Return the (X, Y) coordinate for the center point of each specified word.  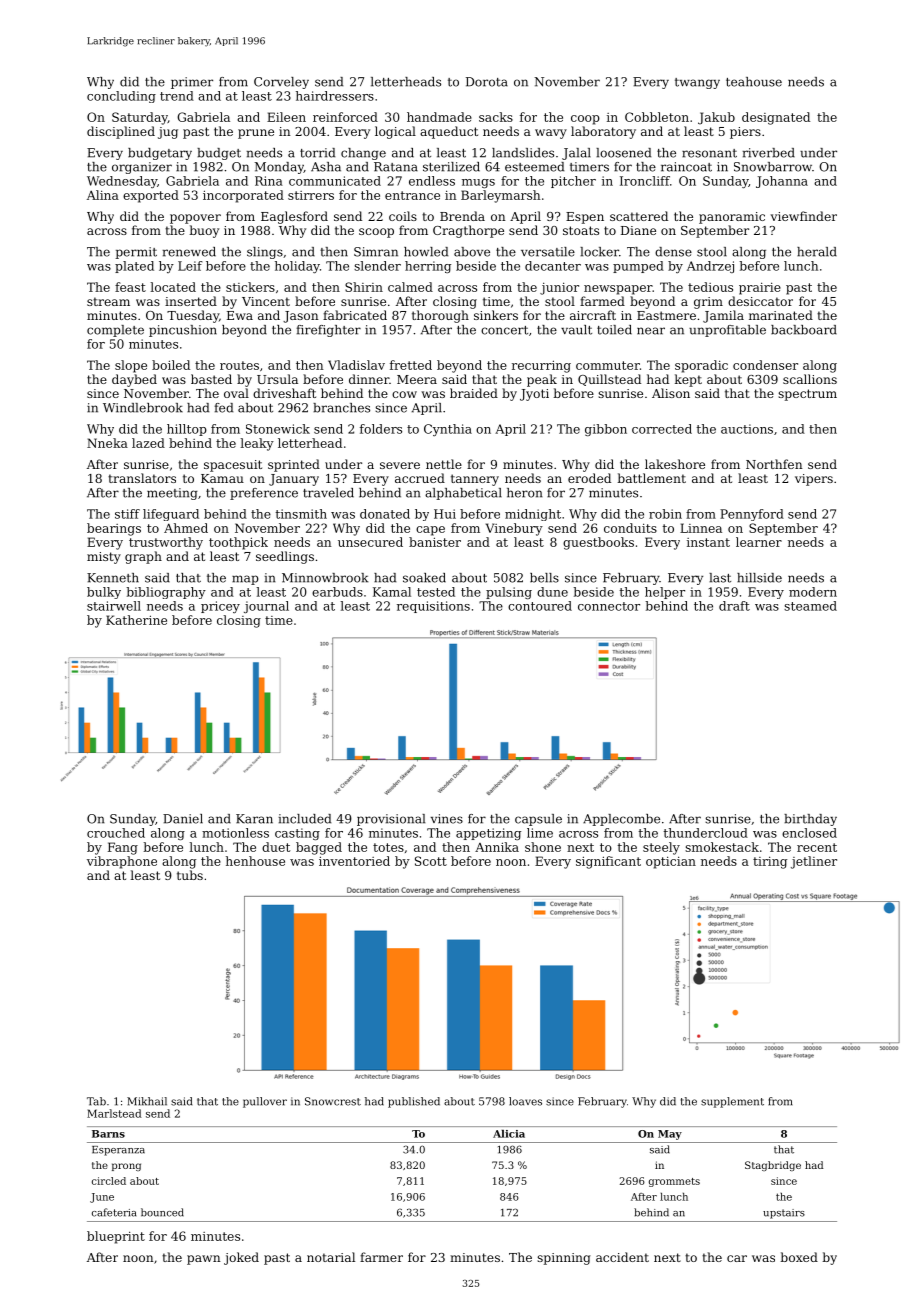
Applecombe (621, 820)
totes (388, 847)
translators (142, 478)
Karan (254, 819)
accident (622, 1257)
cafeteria (114, 1212)
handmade (439, 117)
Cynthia (448, 430)
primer (192, 83)
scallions (810, 379)
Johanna (782, 182)
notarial (331, 1257)
